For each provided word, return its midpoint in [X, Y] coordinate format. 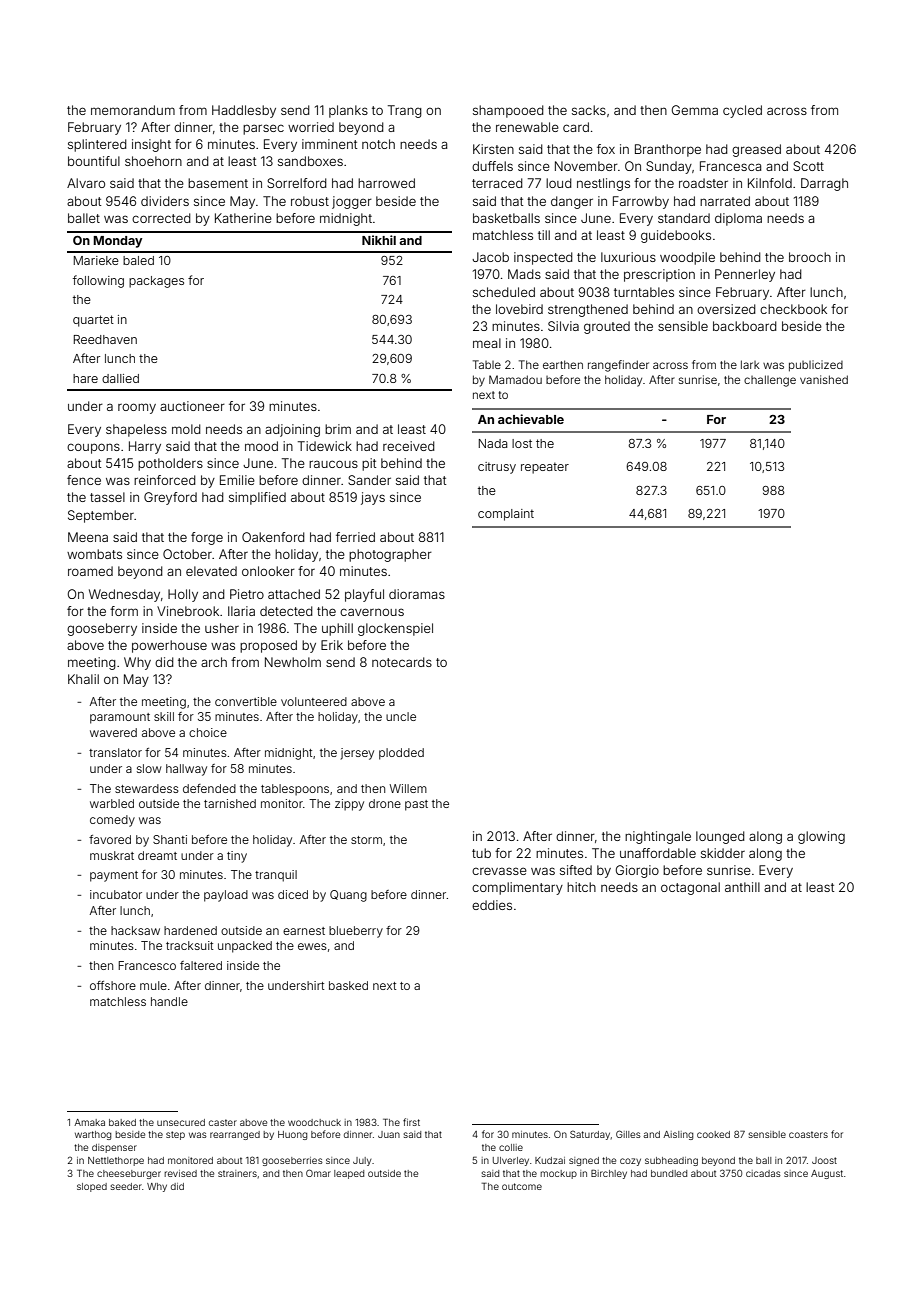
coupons [93, 448]
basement [218, 183]
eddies [492, 905]
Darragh [824, 184]
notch [378, 144]
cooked [713, 1134]
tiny [237, 857]
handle [169, 1001]
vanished [824, 379]
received [409, 446]
